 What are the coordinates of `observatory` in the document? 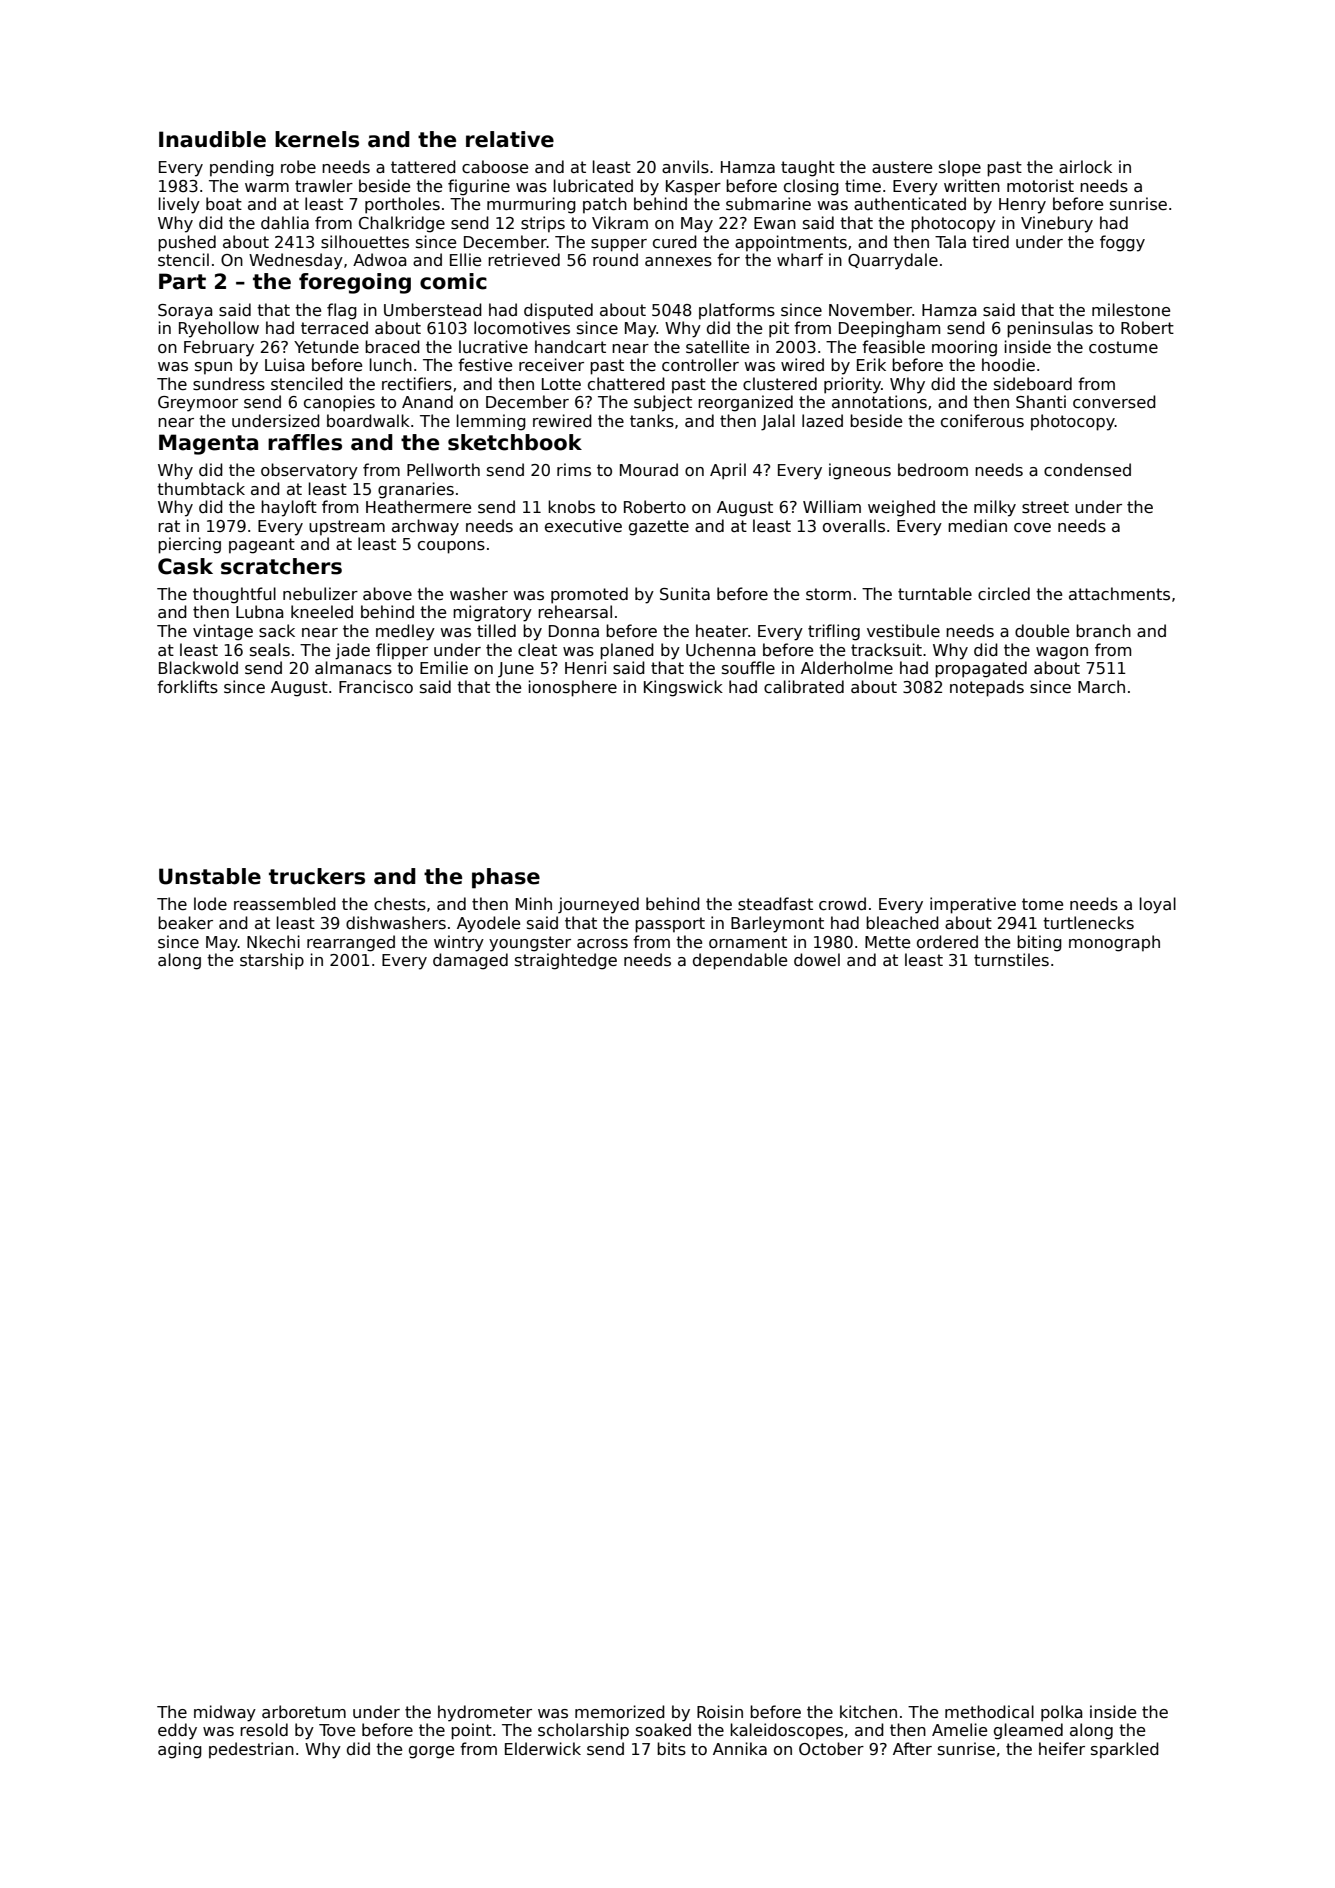 It's located at (309, 471).
